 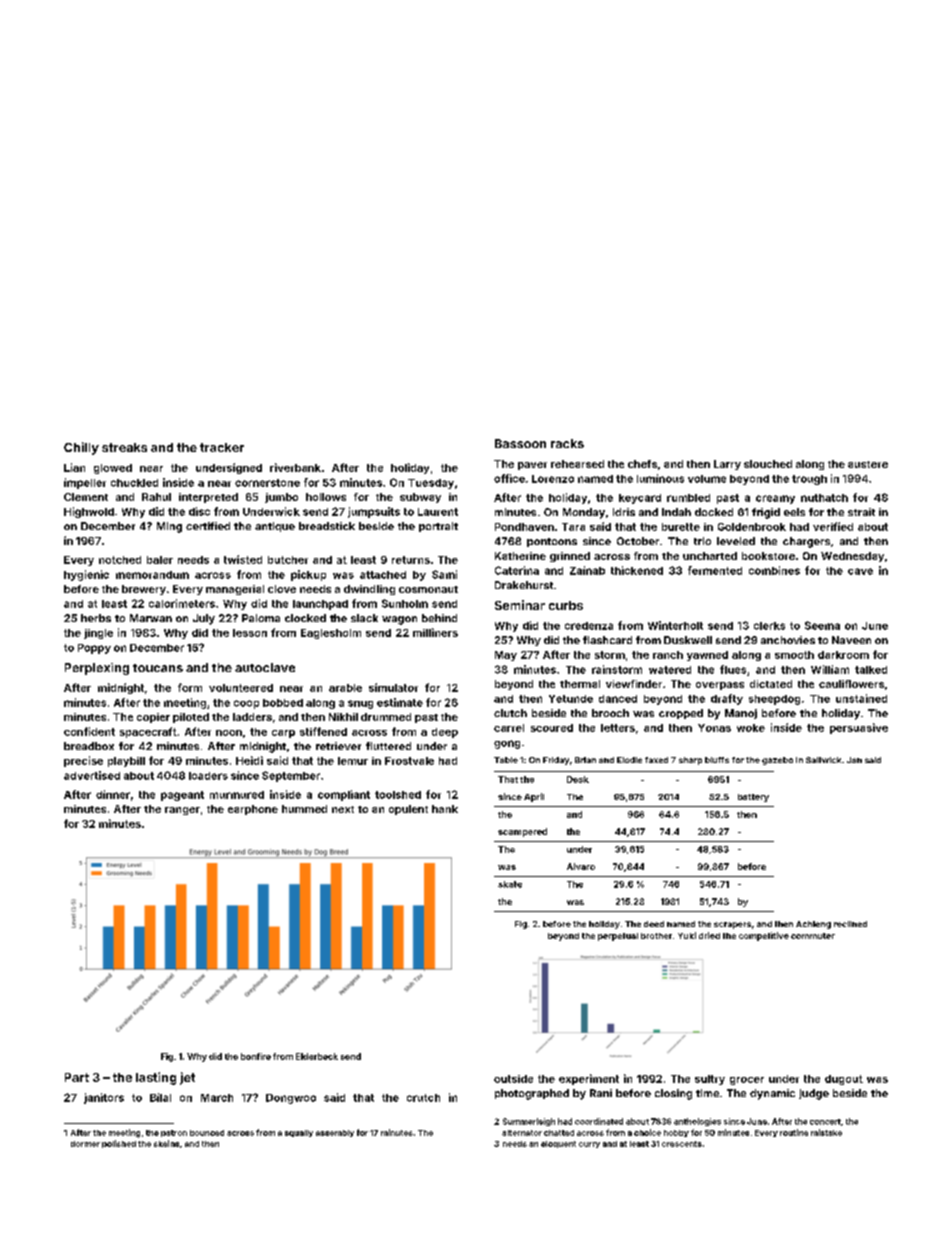 I want to click on Naveen, so click(x=851, y=640).
